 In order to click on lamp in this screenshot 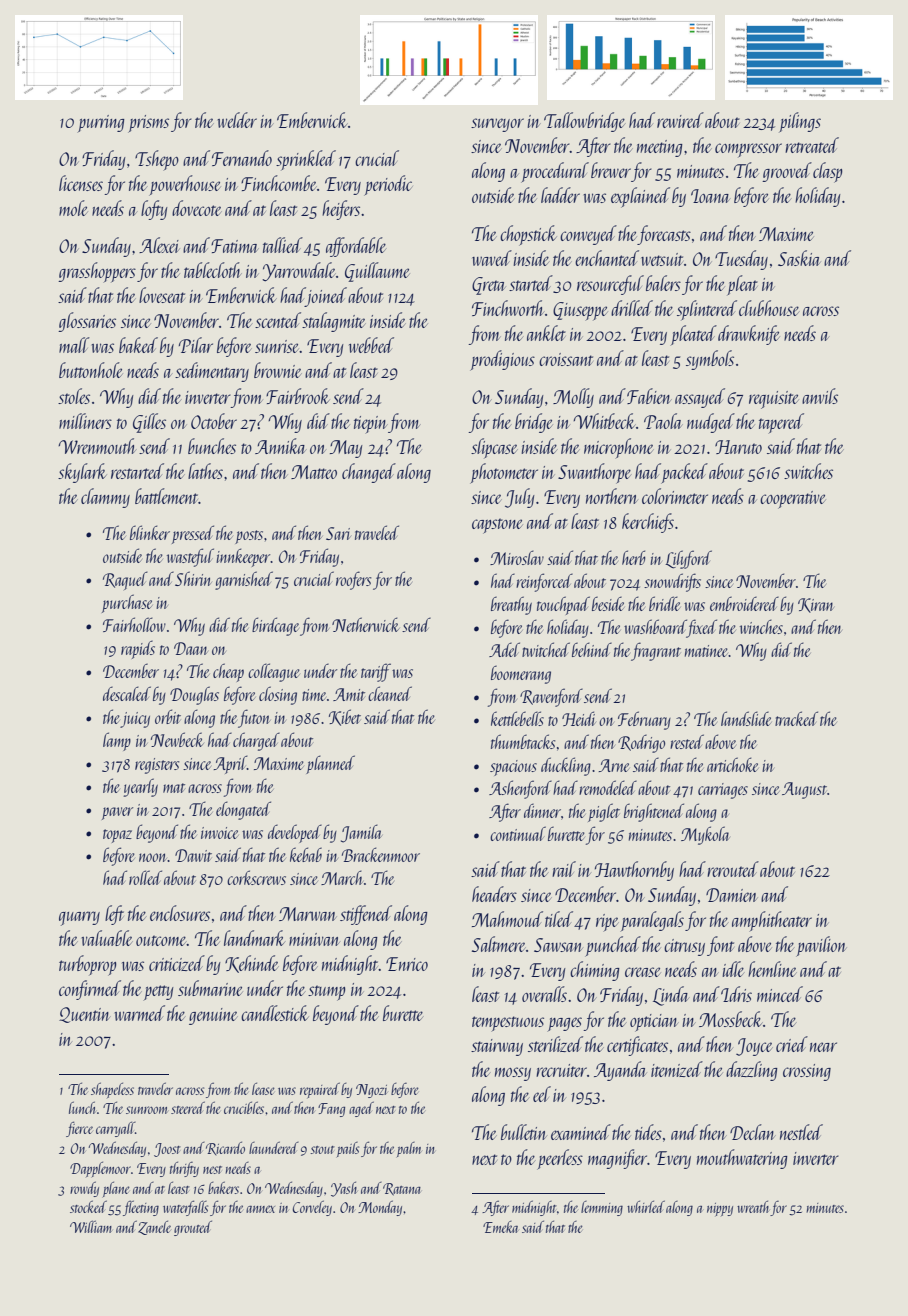, I will do `click(117, 741)`.
